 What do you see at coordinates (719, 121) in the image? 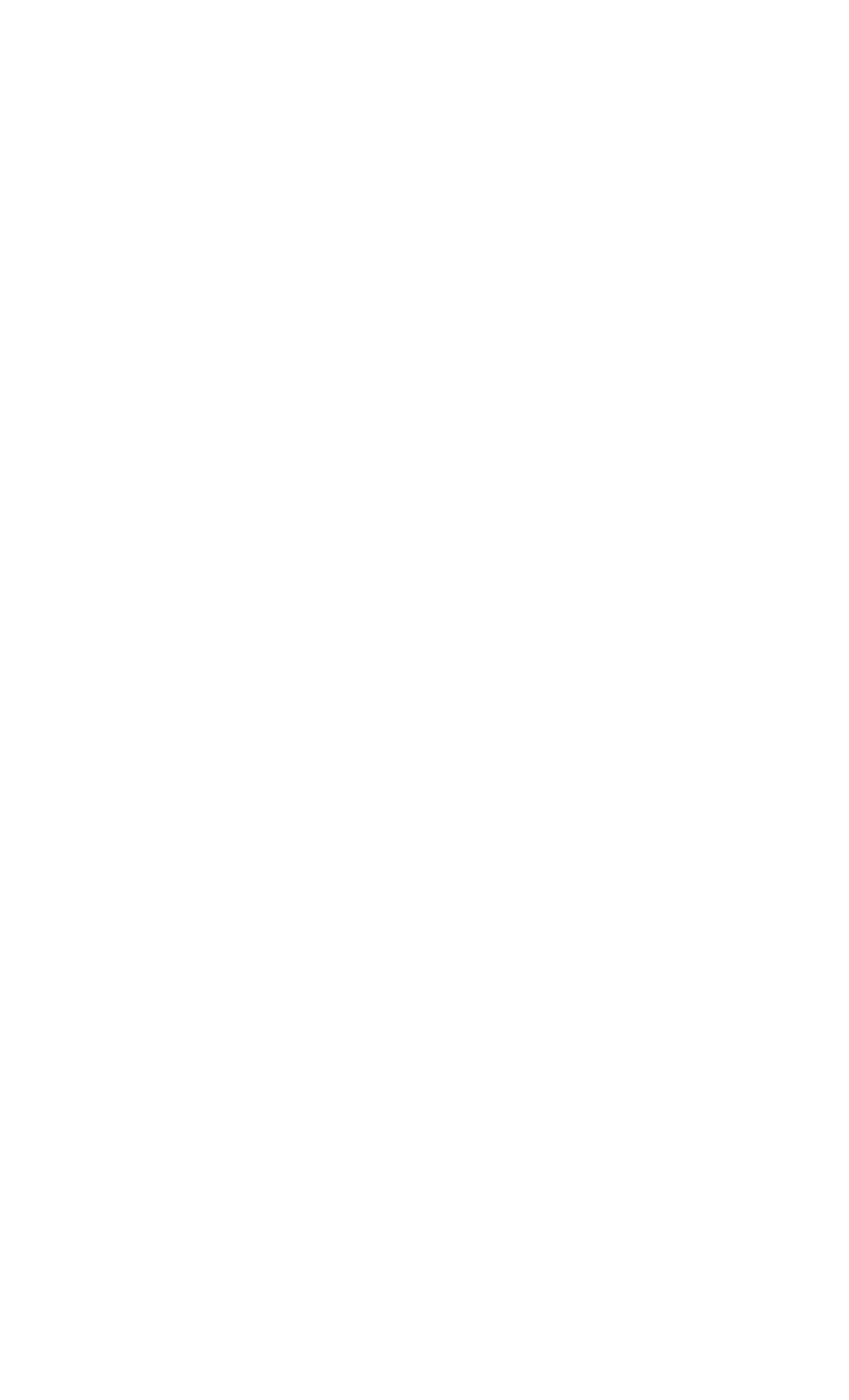
I see `swayed` at bounding box center [719, 121].
